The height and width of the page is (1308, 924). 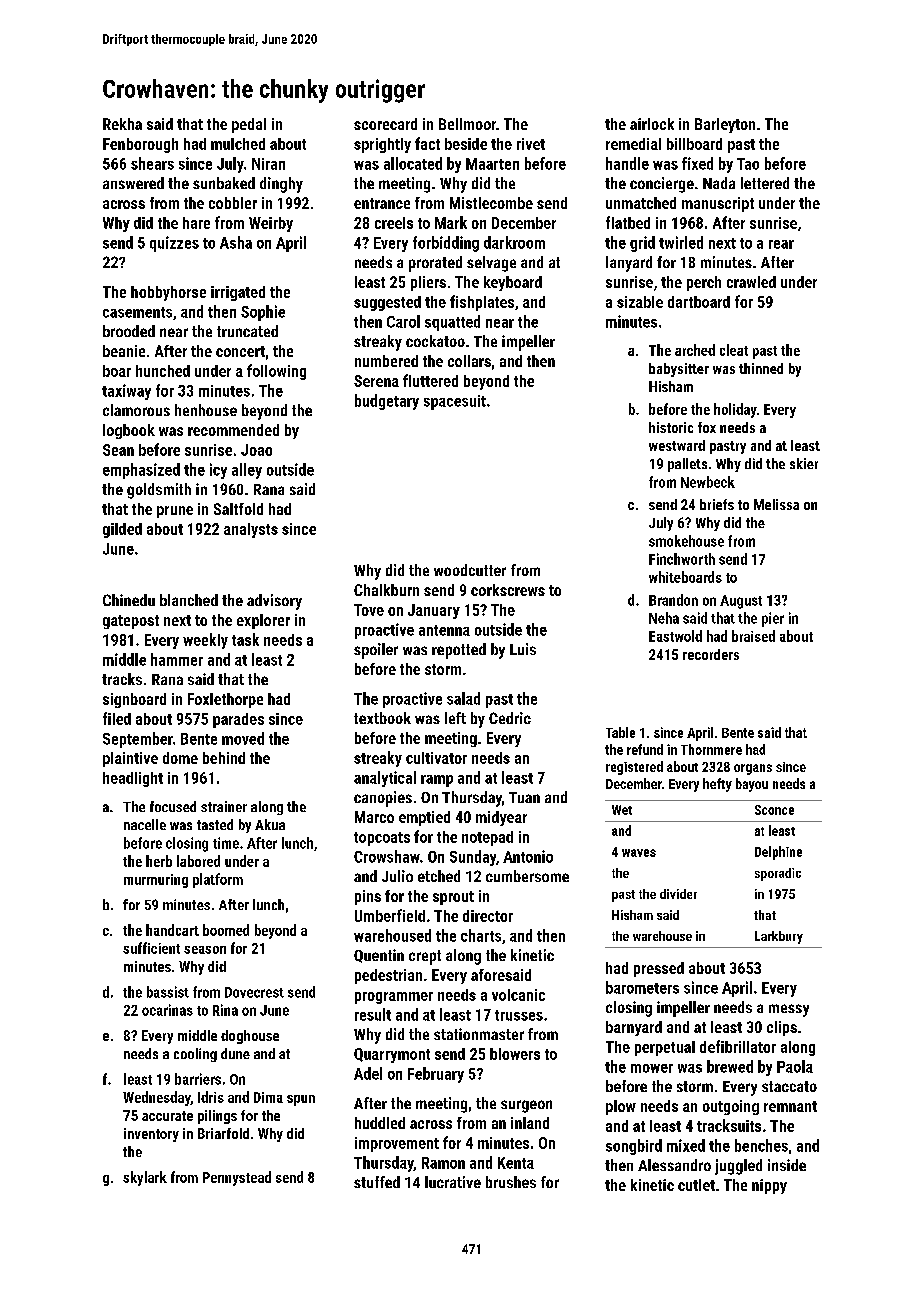 What do you see at coordinates (225, 700) in the page?
I see `Foxlethorpe` at bounding box center [225, 700].
